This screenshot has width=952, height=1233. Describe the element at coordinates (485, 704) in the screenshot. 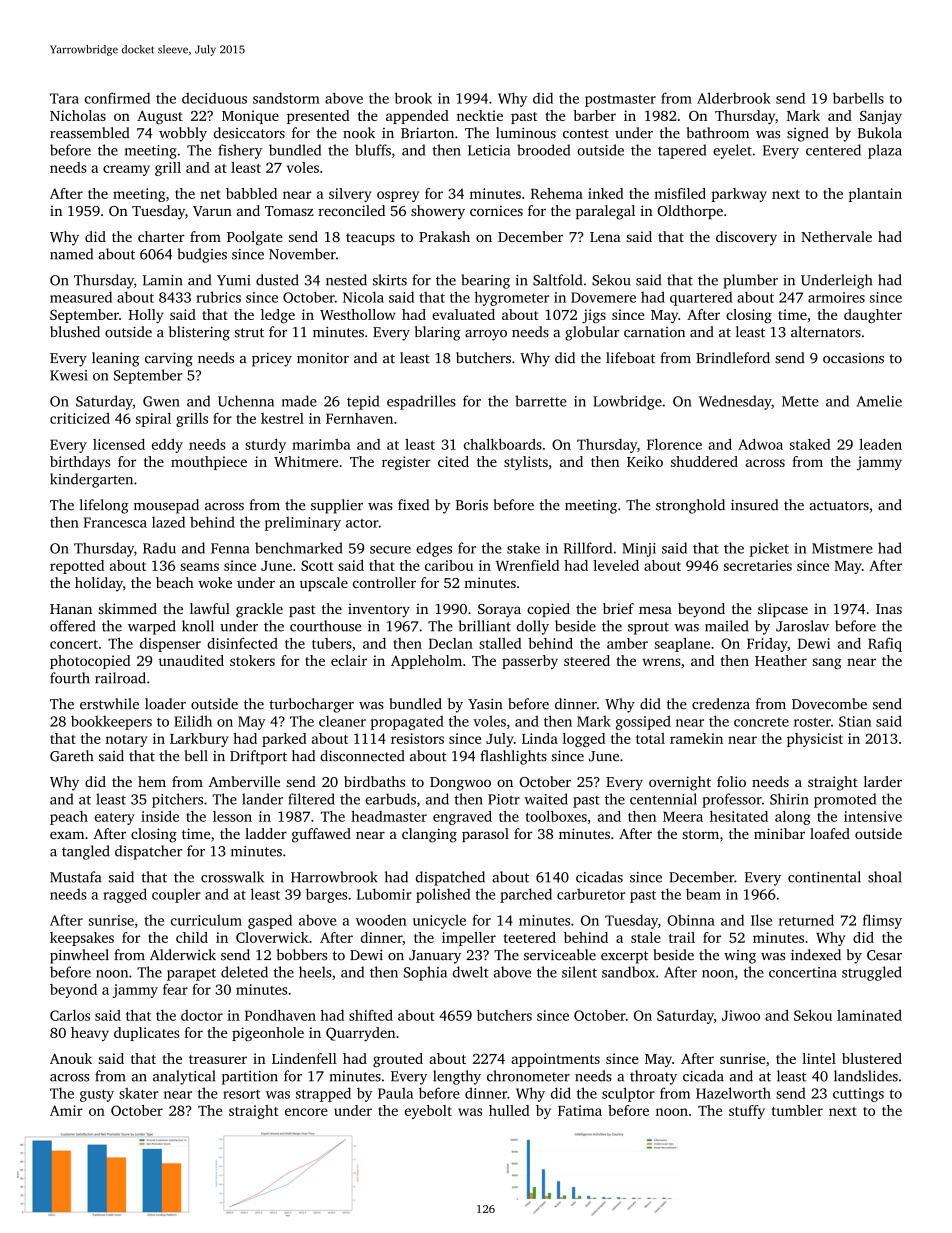

I see `Yasin` at that location.
